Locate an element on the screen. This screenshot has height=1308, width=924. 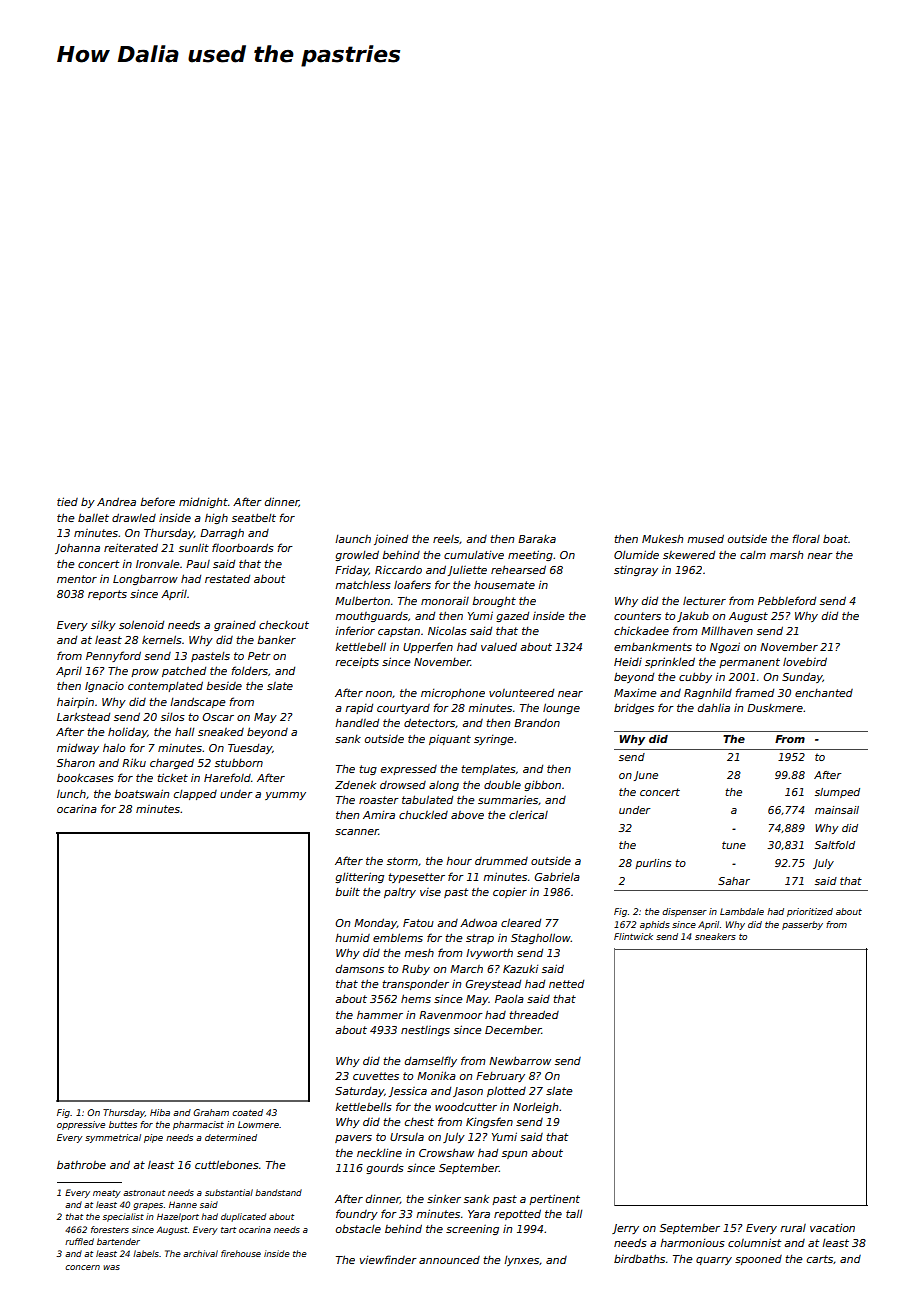
floral is located at coordinates (806, 538).
